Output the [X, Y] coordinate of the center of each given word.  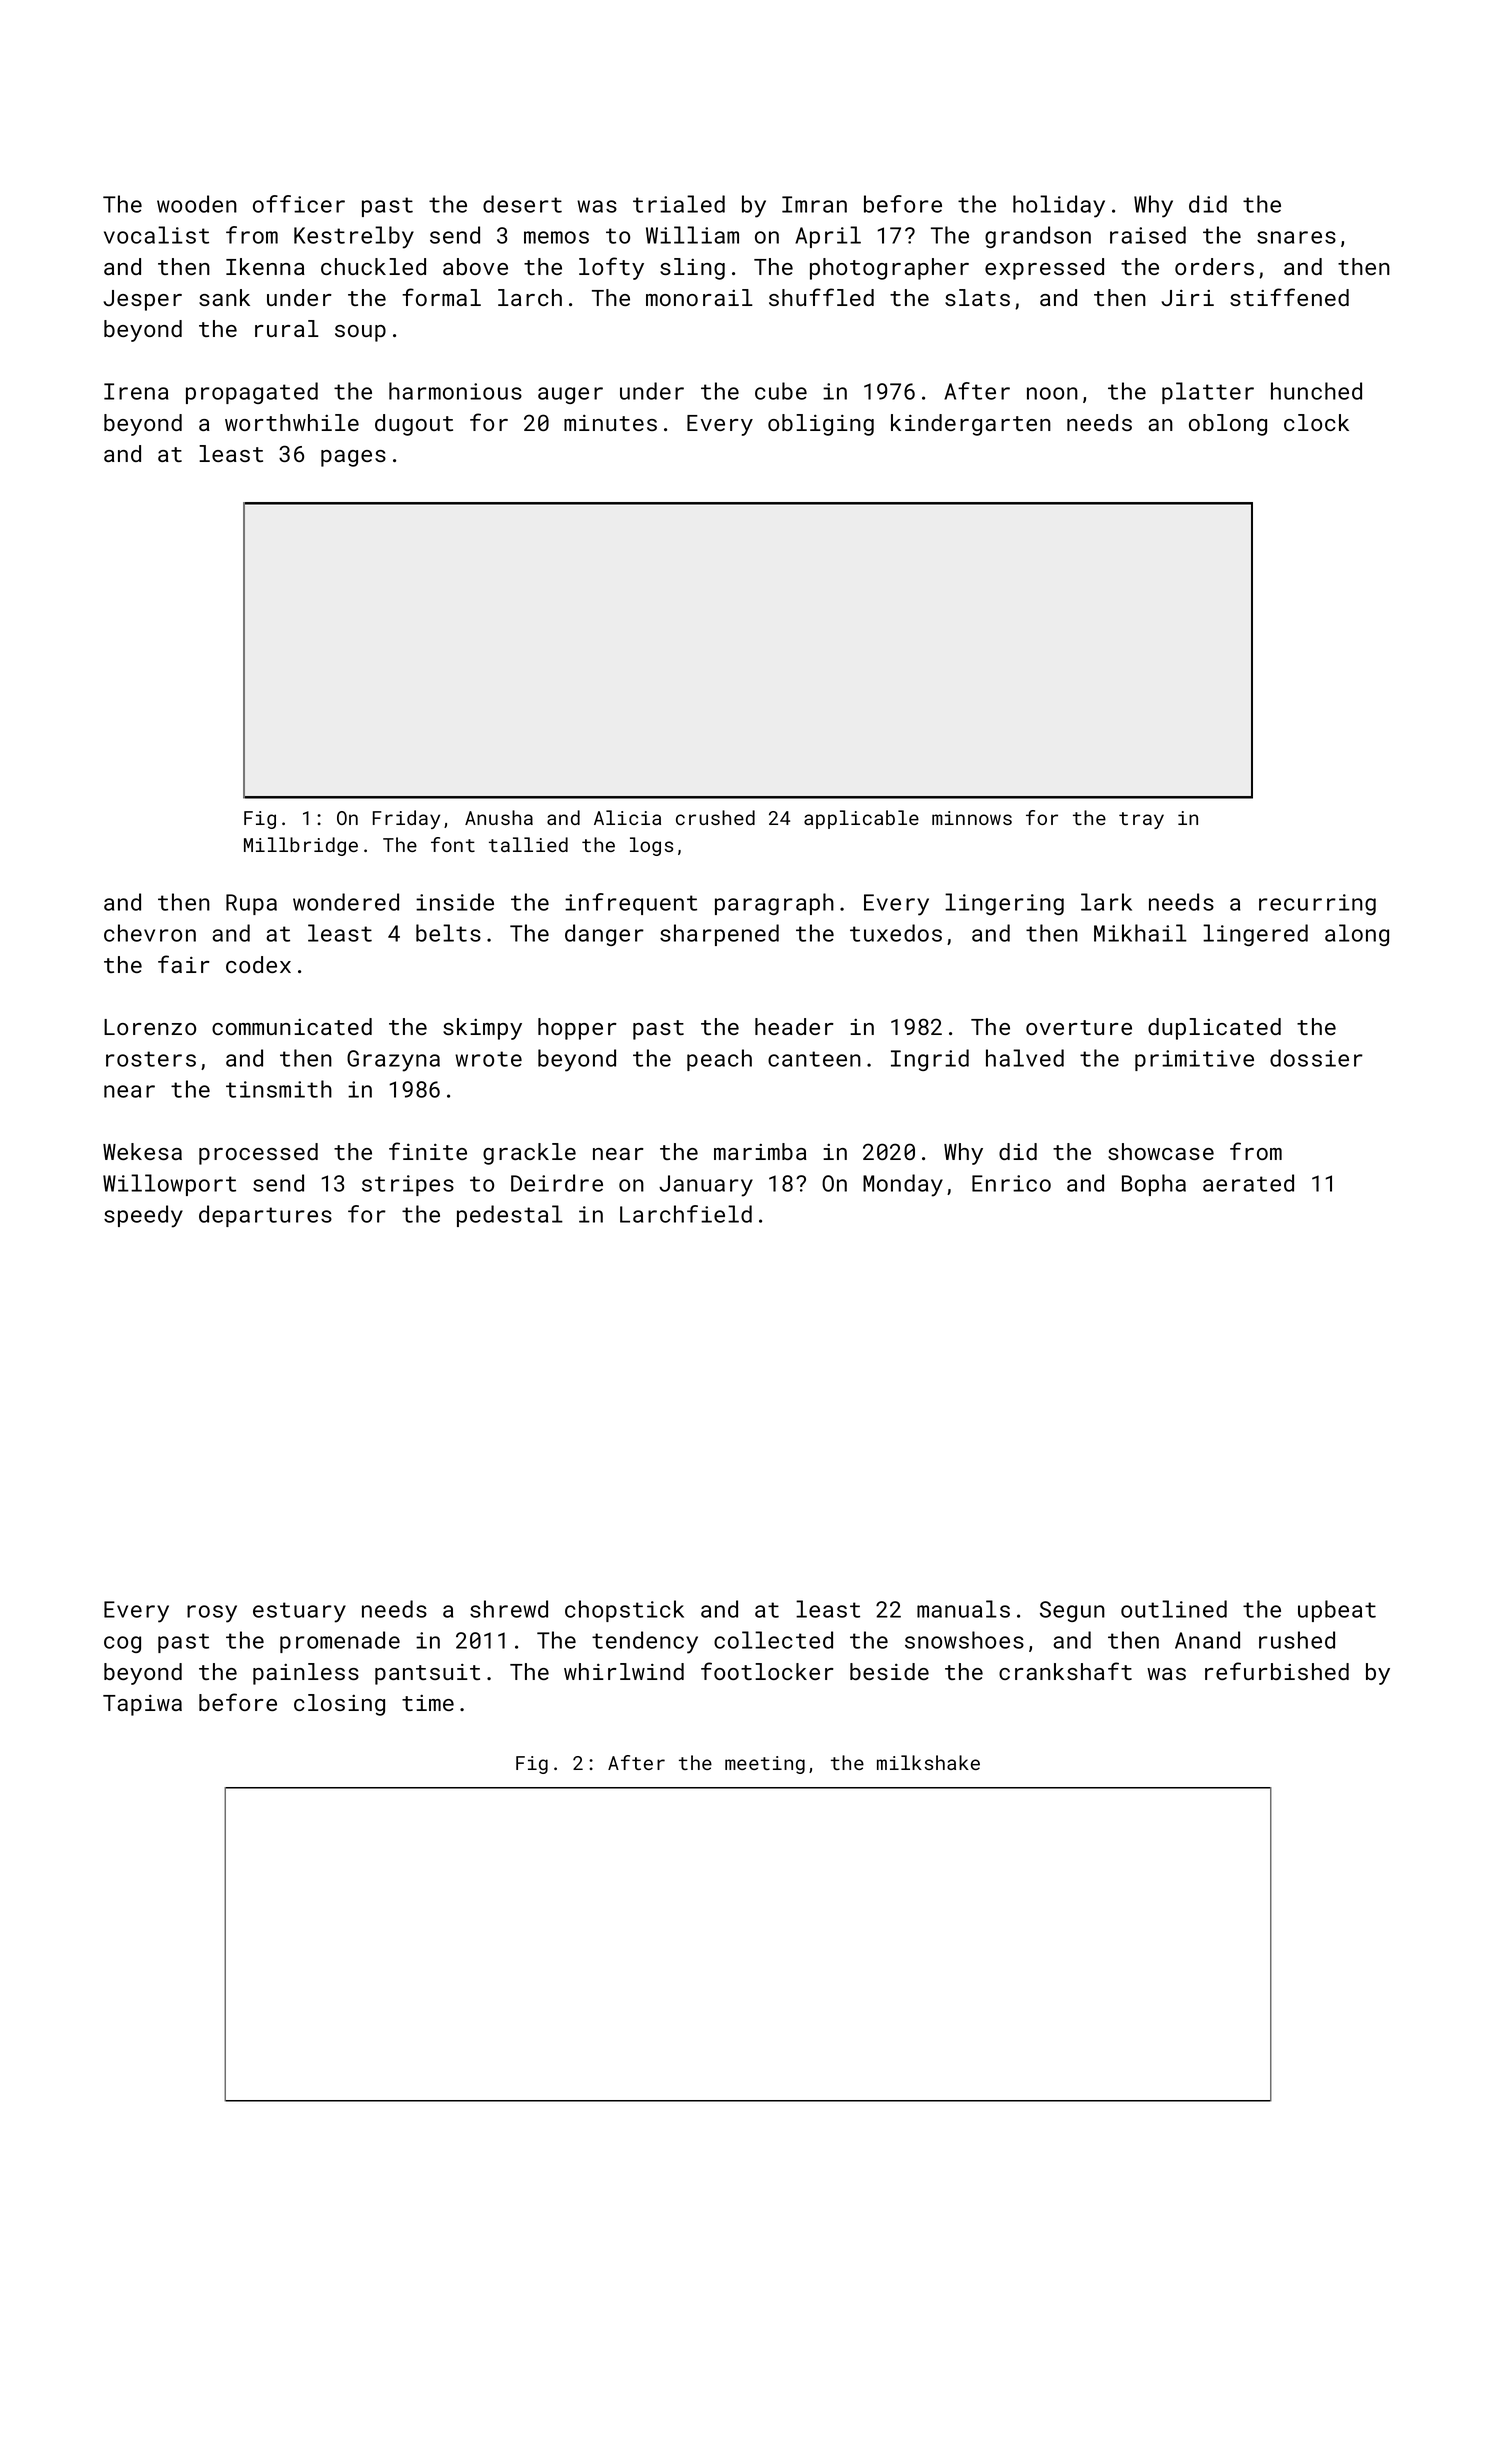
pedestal [510, 1216]
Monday [903, 1185]
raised [1148, 235]
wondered [346, 902]
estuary [299, 1612]
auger [570, 395]
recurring [1317, 904]
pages [353, 458]
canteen [814, 1059]
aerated [1248, 1183]
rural [287, 328]
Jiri [1188, 298]
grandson [1038, 237]
